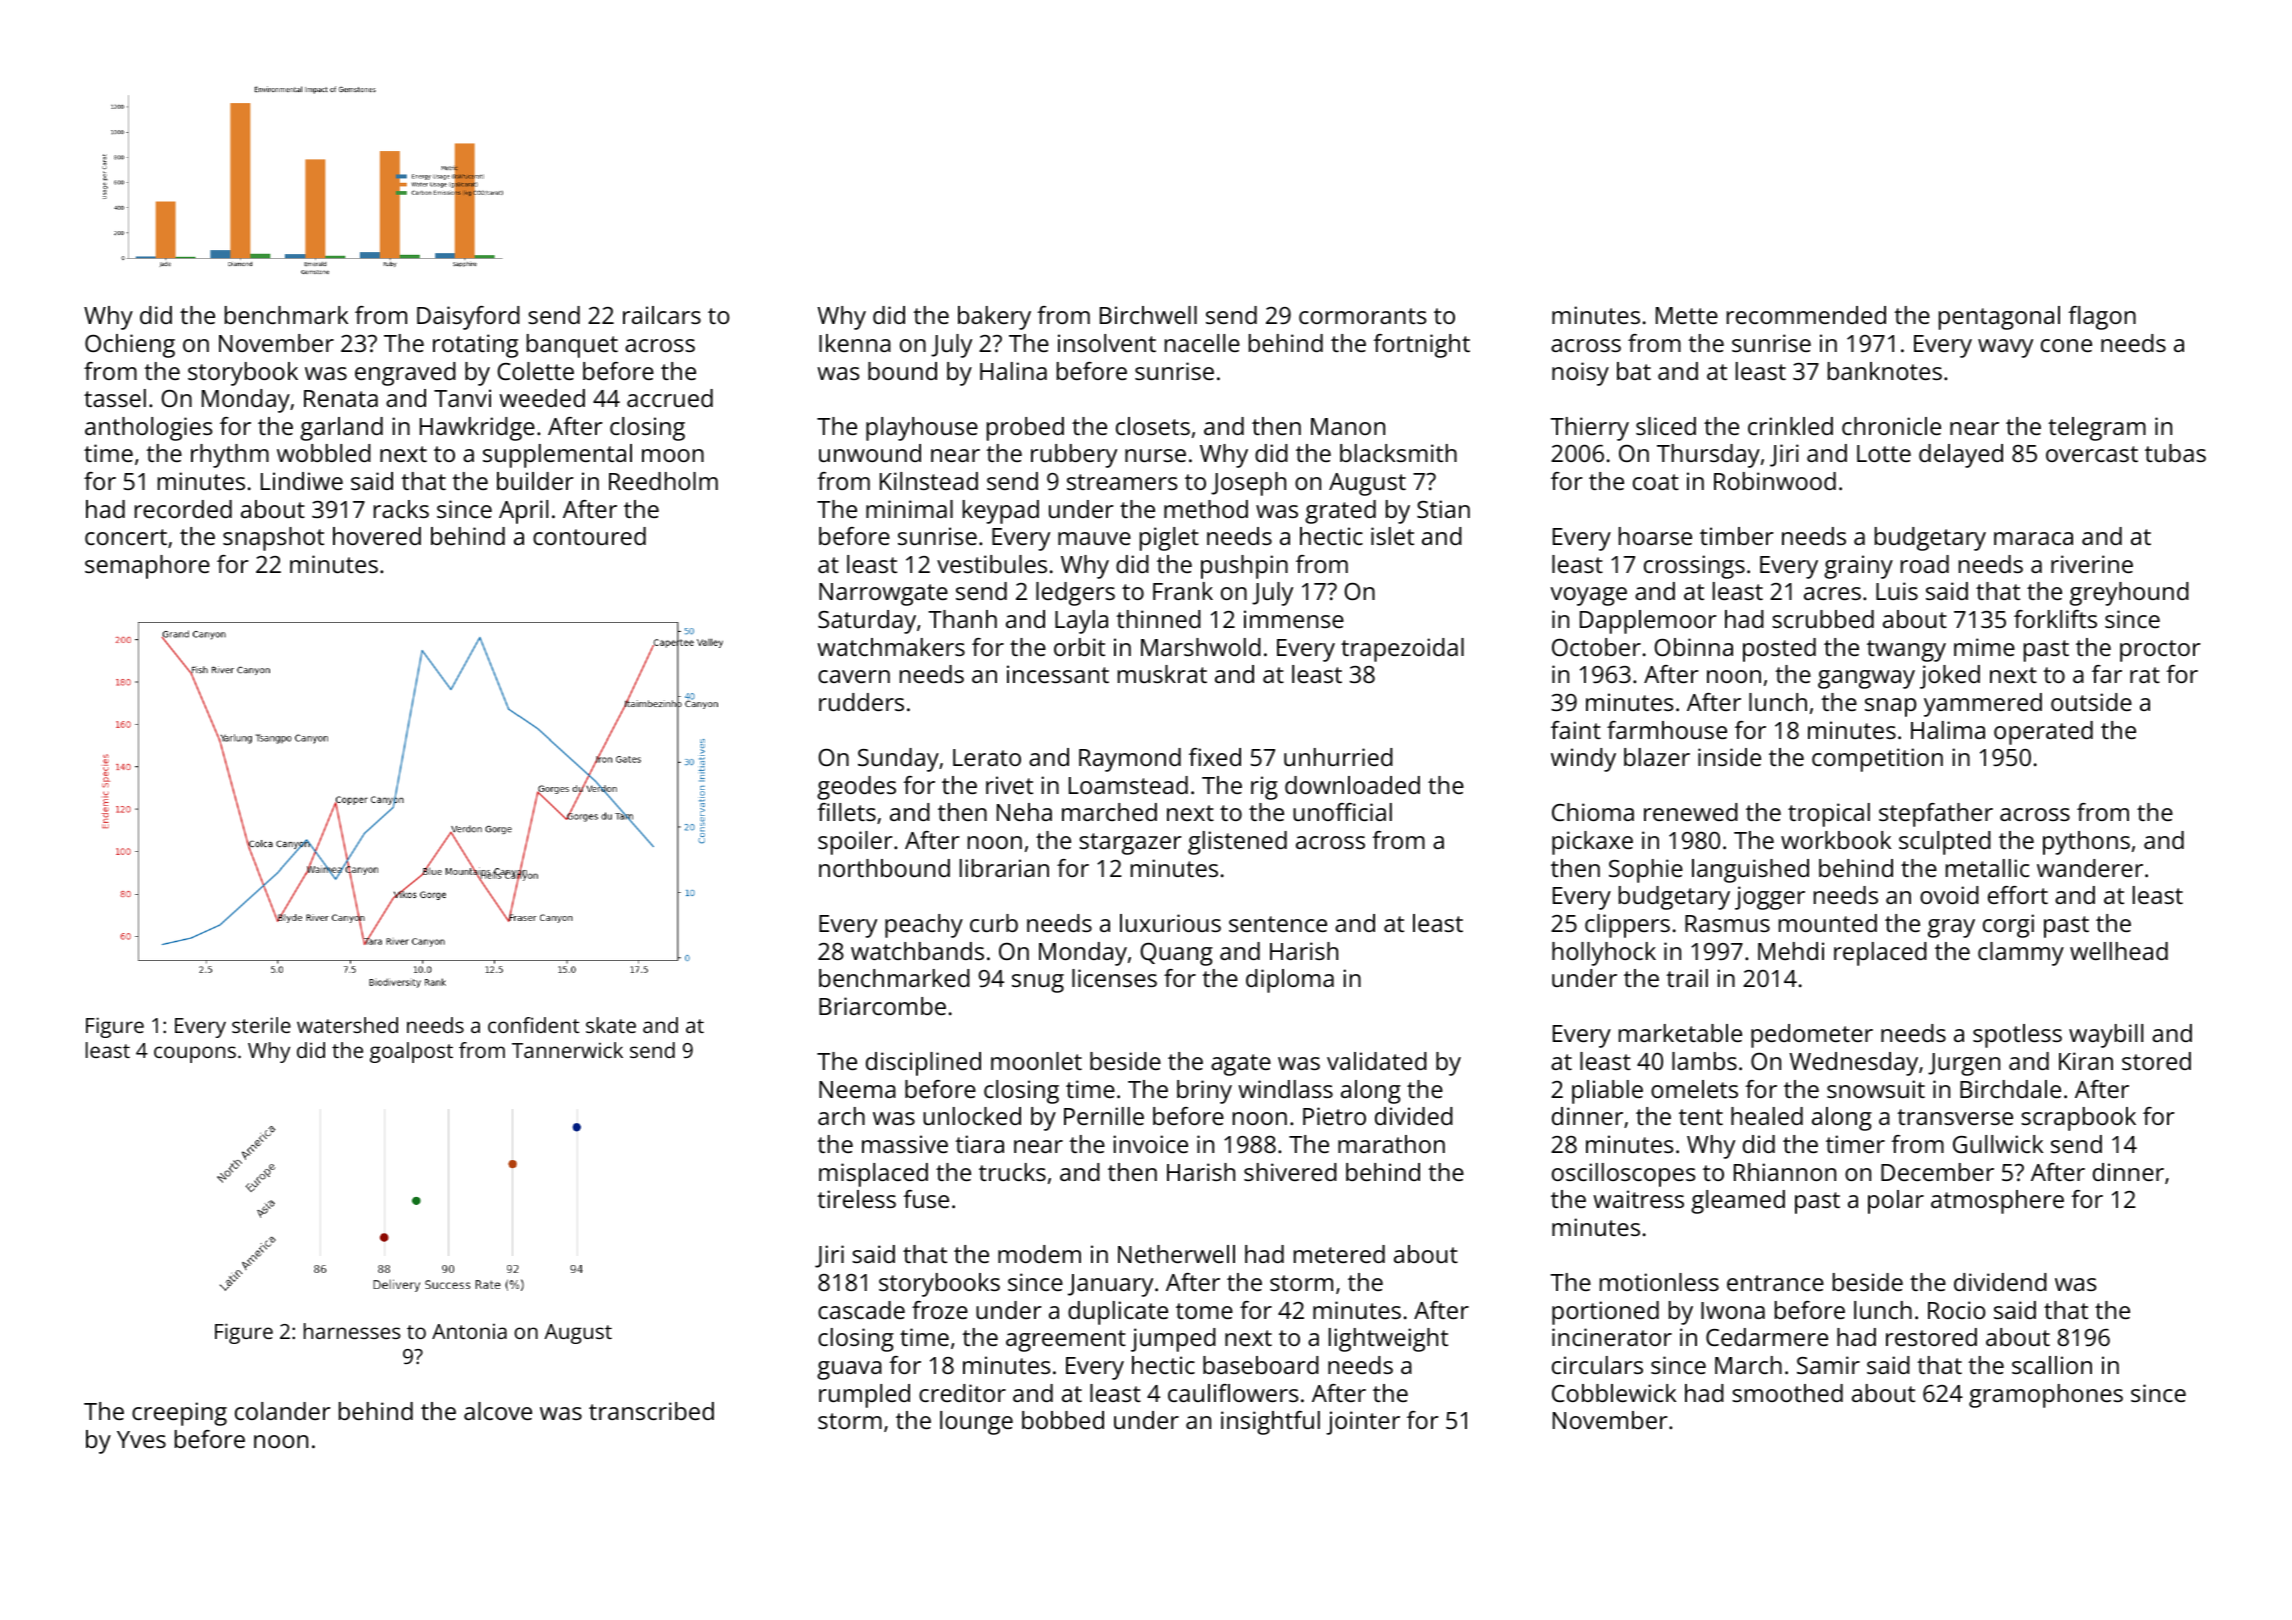 Image resolution: width=2292 pixels, height=1620 pixels. I want to click on lounge, so click(976, 1423).
